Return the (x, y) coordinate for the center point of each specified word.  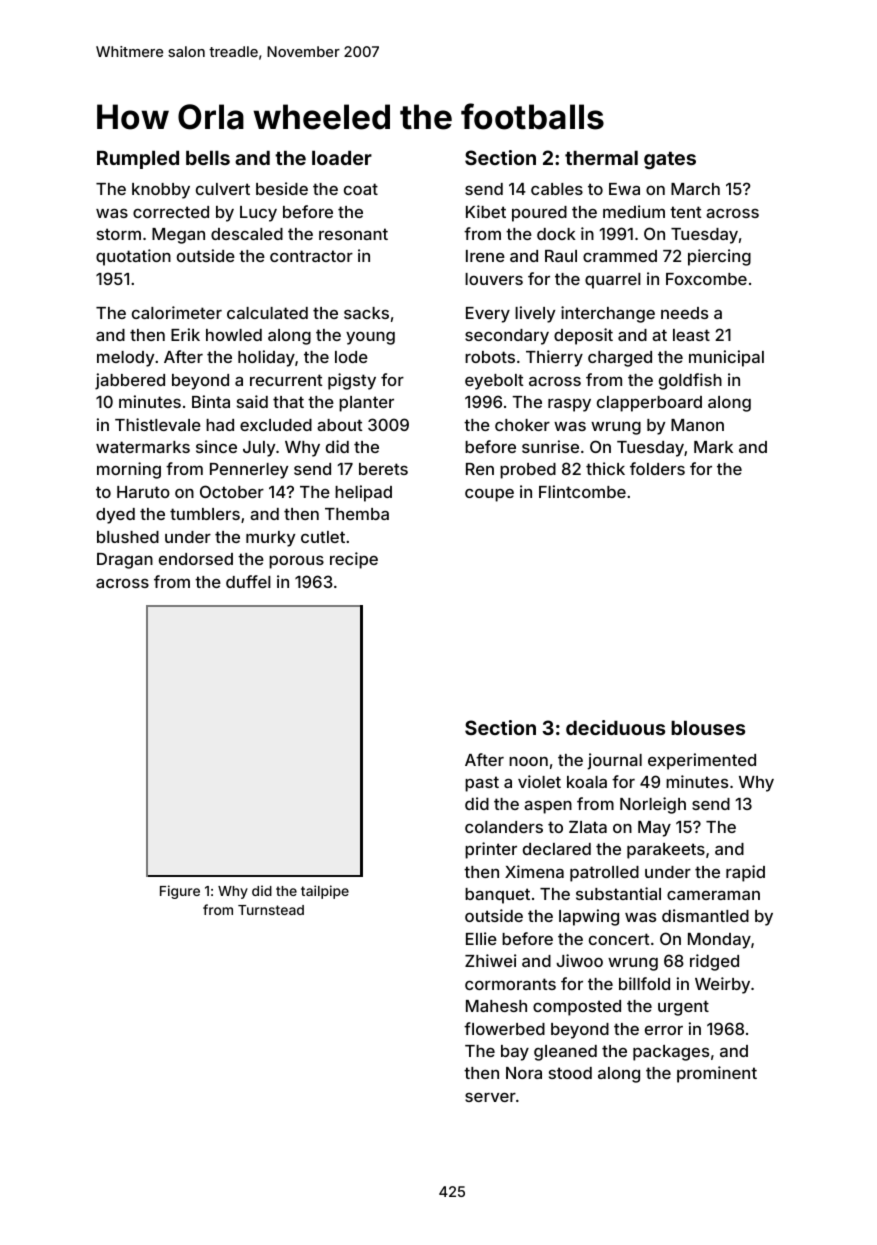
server (490, 1097)
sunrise (550, 446)
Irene (485, 256)
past (482, 784)
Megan (178, 236)
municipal (726, 358)
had (220, 425)
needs (684, 313)
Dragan (125, 560)
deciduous (615, 727)
